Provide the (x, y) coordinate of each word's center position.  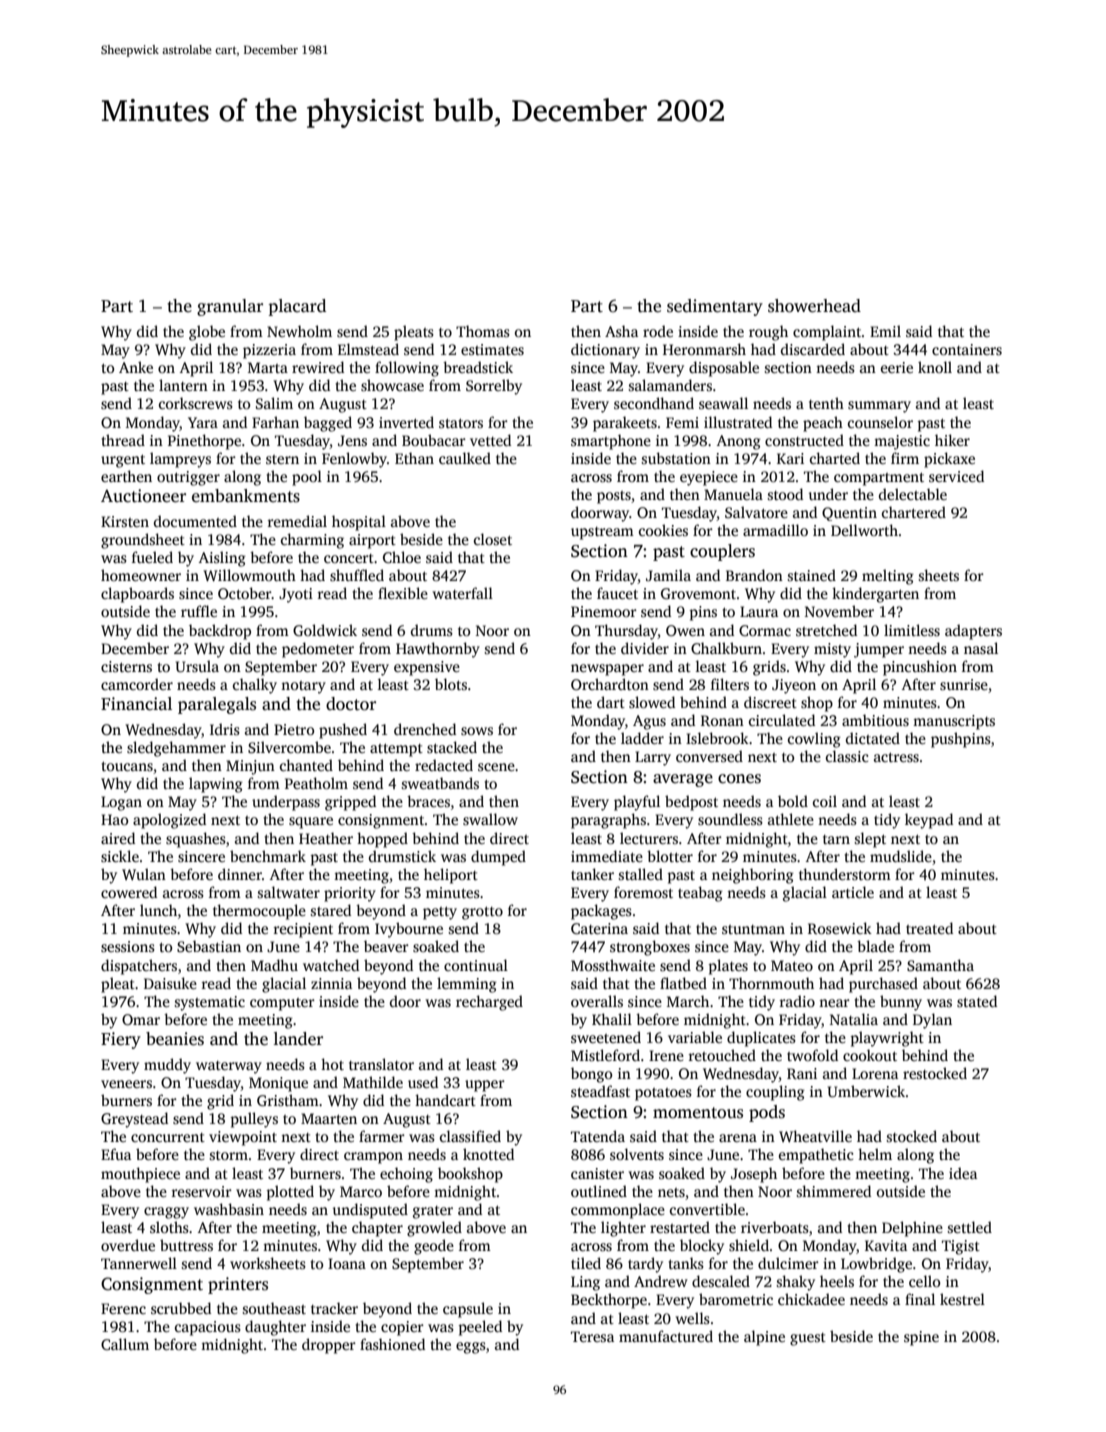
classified (470, 1136)
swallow (490, 819)
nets (671, 1192)
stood (785, 494)
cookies (663, 530)
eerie (897, 367)
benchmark (268, 856)
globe (207, 333)
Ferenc (123, 1308)
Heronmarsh (704, 349)
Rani (802, 1073)
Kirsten (125, 521)
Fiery (121, 1040)
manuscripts (954, 722)
